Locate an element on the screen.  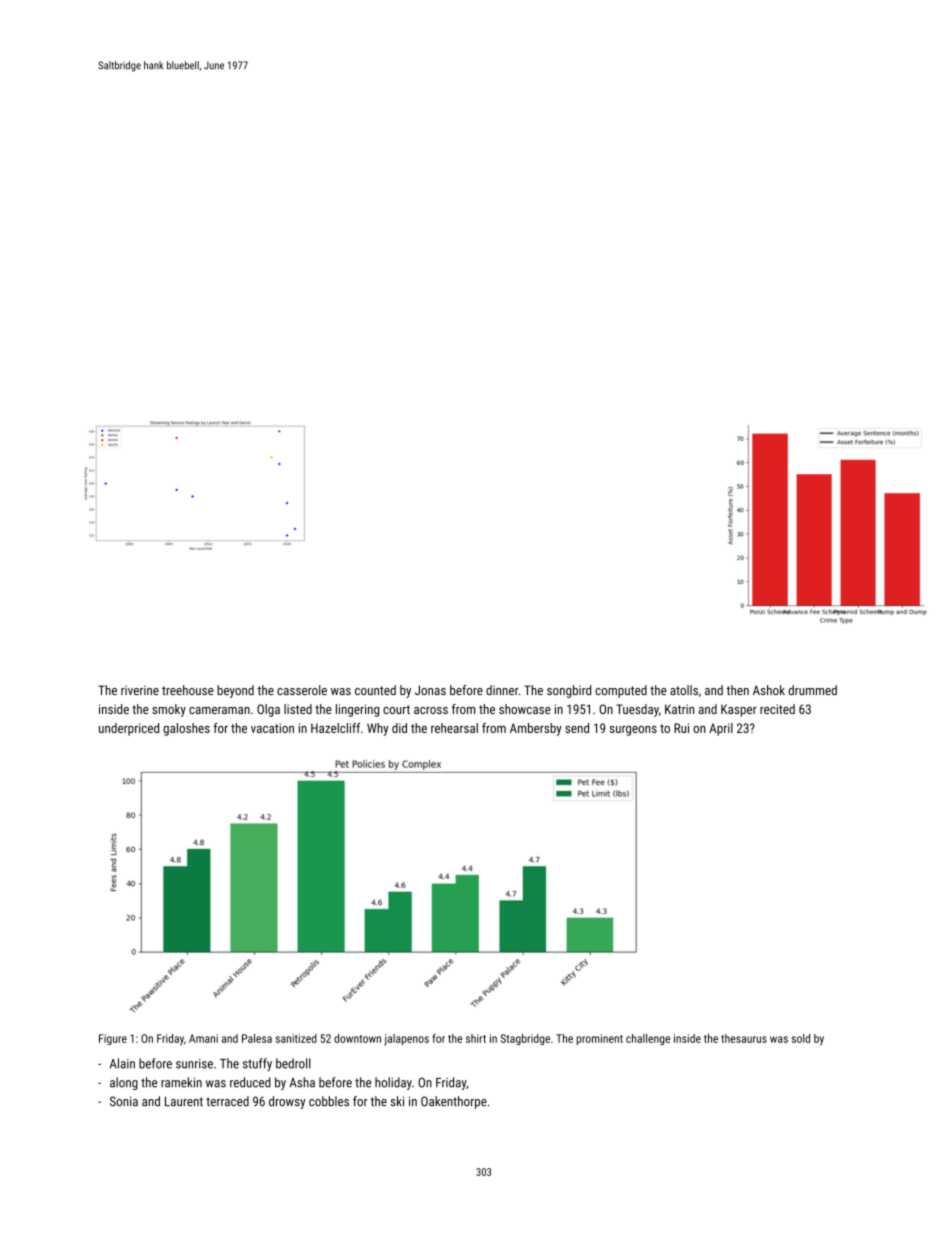
underpriced is located at coordinates (129, 729).
